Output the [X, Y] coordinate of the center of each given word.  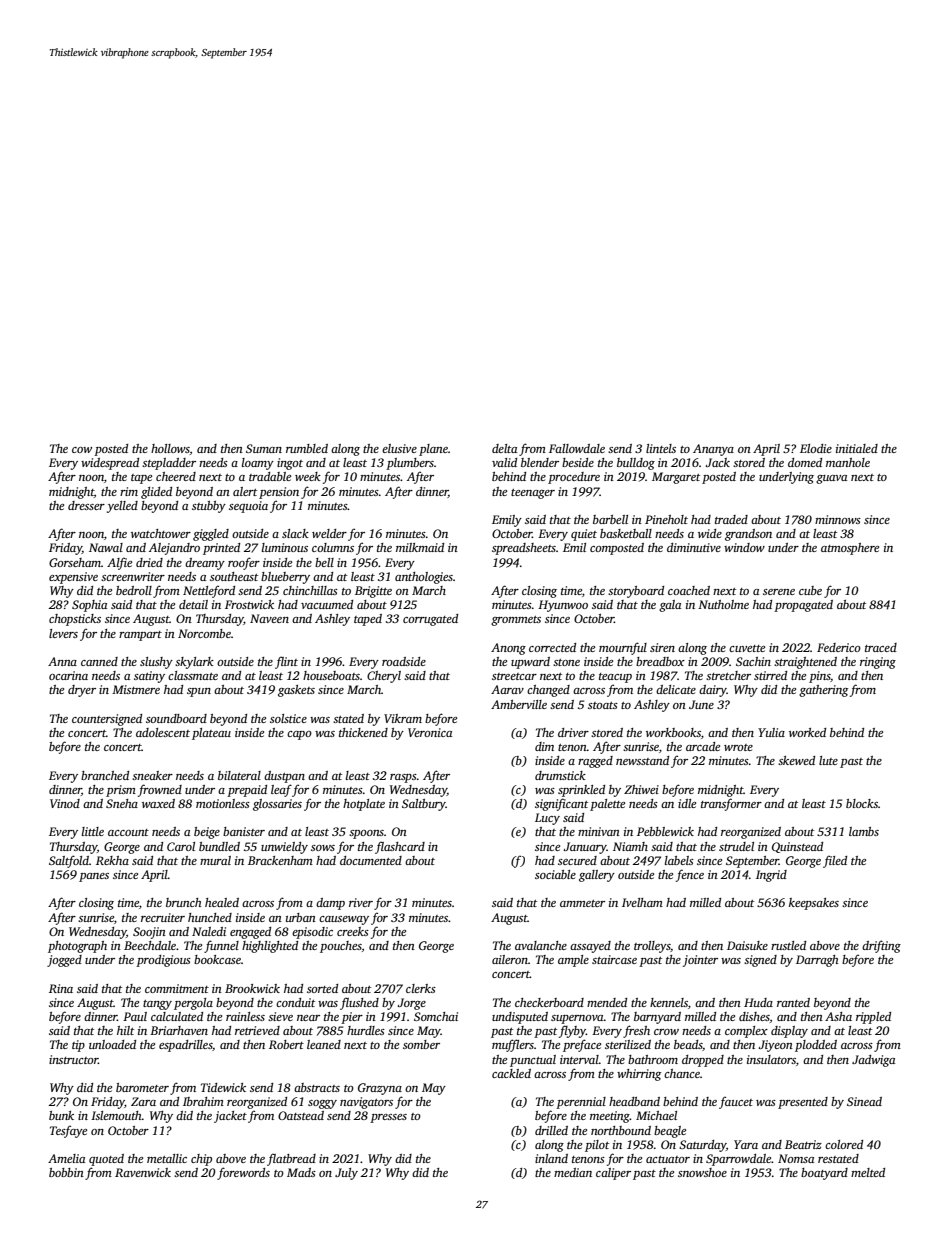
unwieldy [284, 848]
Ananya [713, 450]
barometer [142, 1087]
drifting [881, 946]
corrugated [430, 620]
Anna [62, 661]
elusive [399, 448]
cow [82, 450]
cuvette [747, 648]
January [585, 848]
